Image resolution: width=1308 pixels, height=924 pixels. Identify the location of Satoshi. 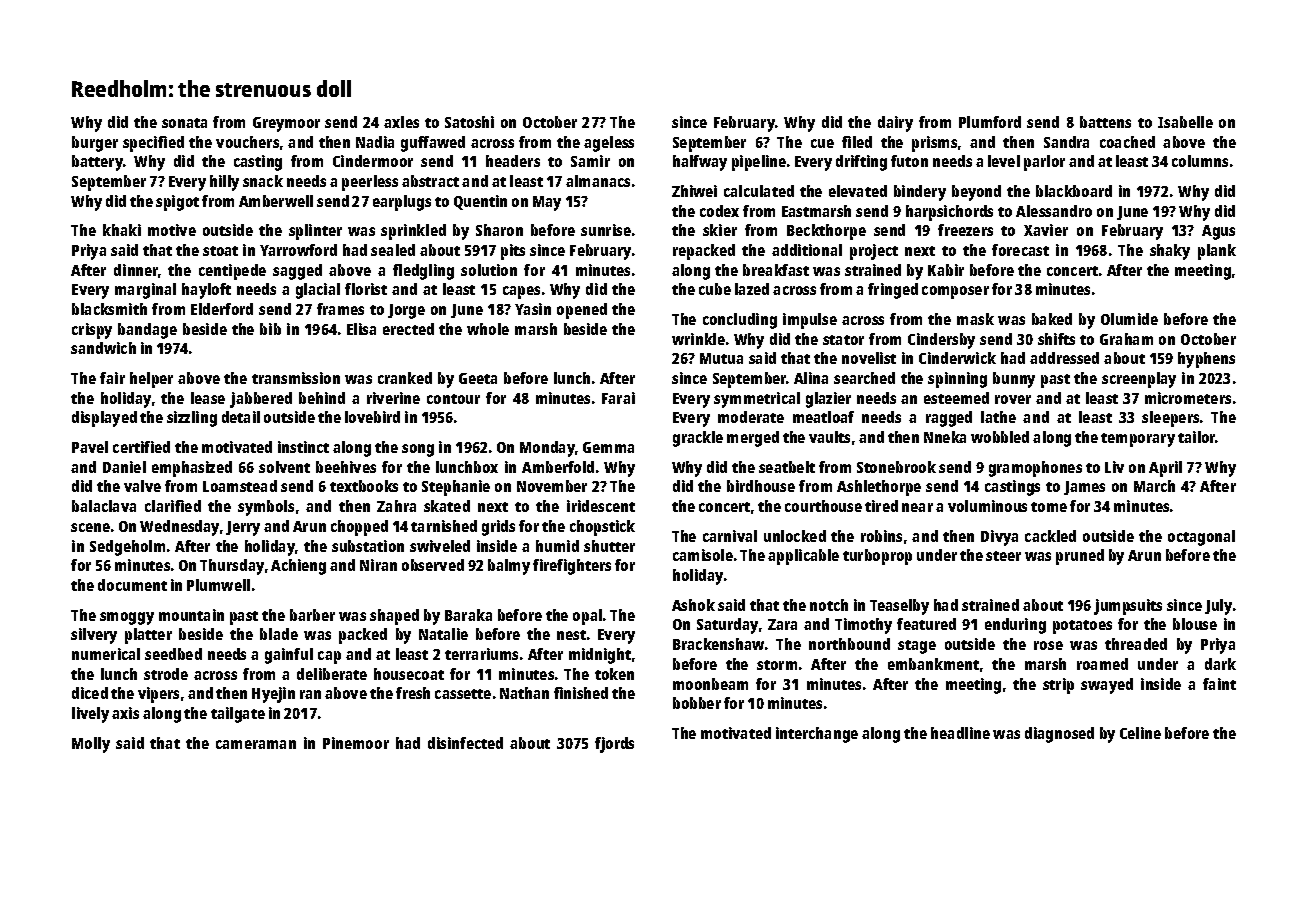
(469, 122).
